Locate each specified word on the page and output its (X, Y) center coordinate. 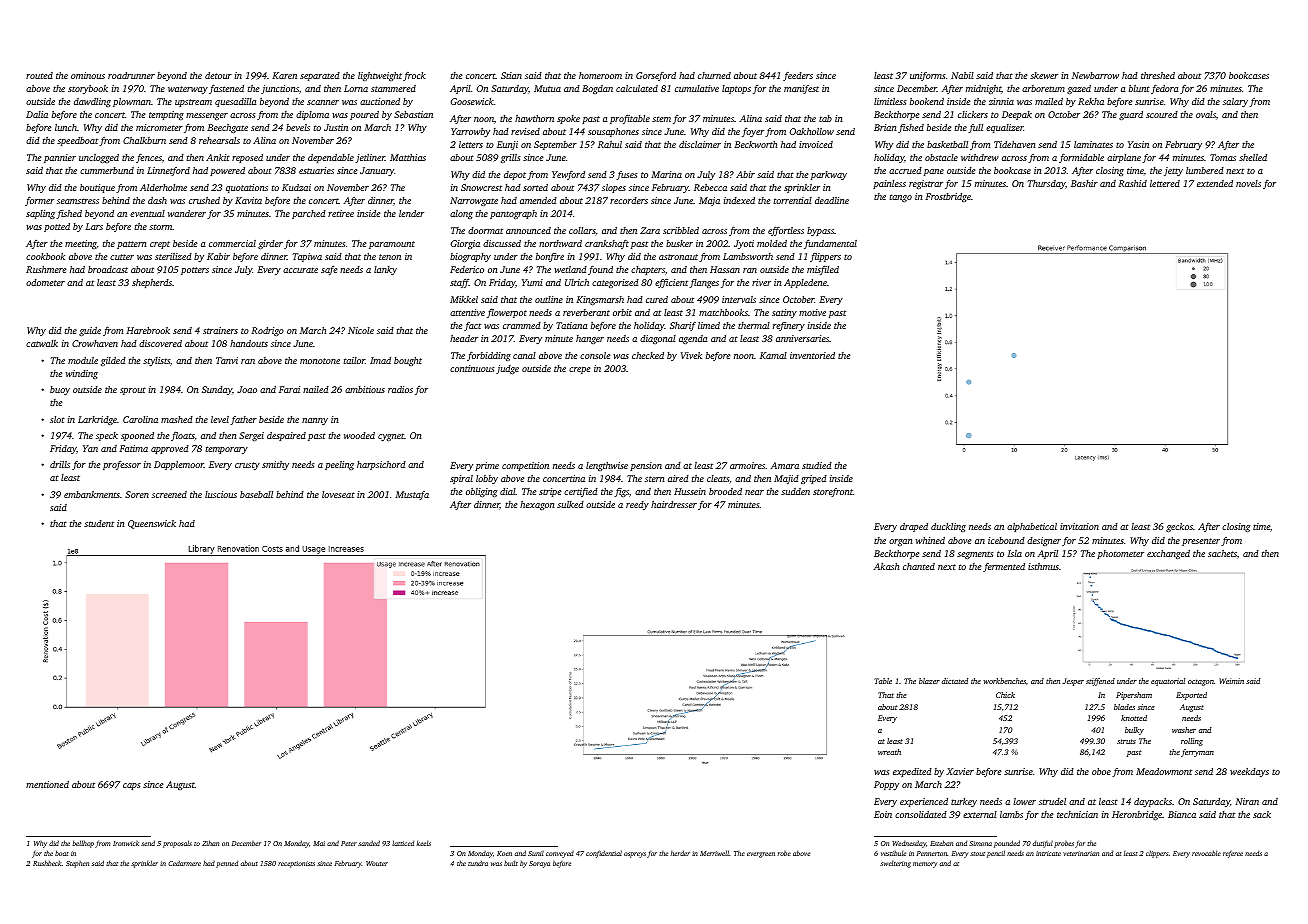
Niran (1247, 801)
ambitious (365, 389)
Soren (137, 494)
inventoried (812, 355)
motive (812, 312)
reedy (637, 505)
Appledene (805, 283)
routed (39, 75)
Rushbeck (47, 863)
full (975, 128)
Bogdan (597, 89)
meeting (81, 244)
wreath (889, 752)
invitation (1079, 526)
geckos (1179, 527)
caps (131, 786)
